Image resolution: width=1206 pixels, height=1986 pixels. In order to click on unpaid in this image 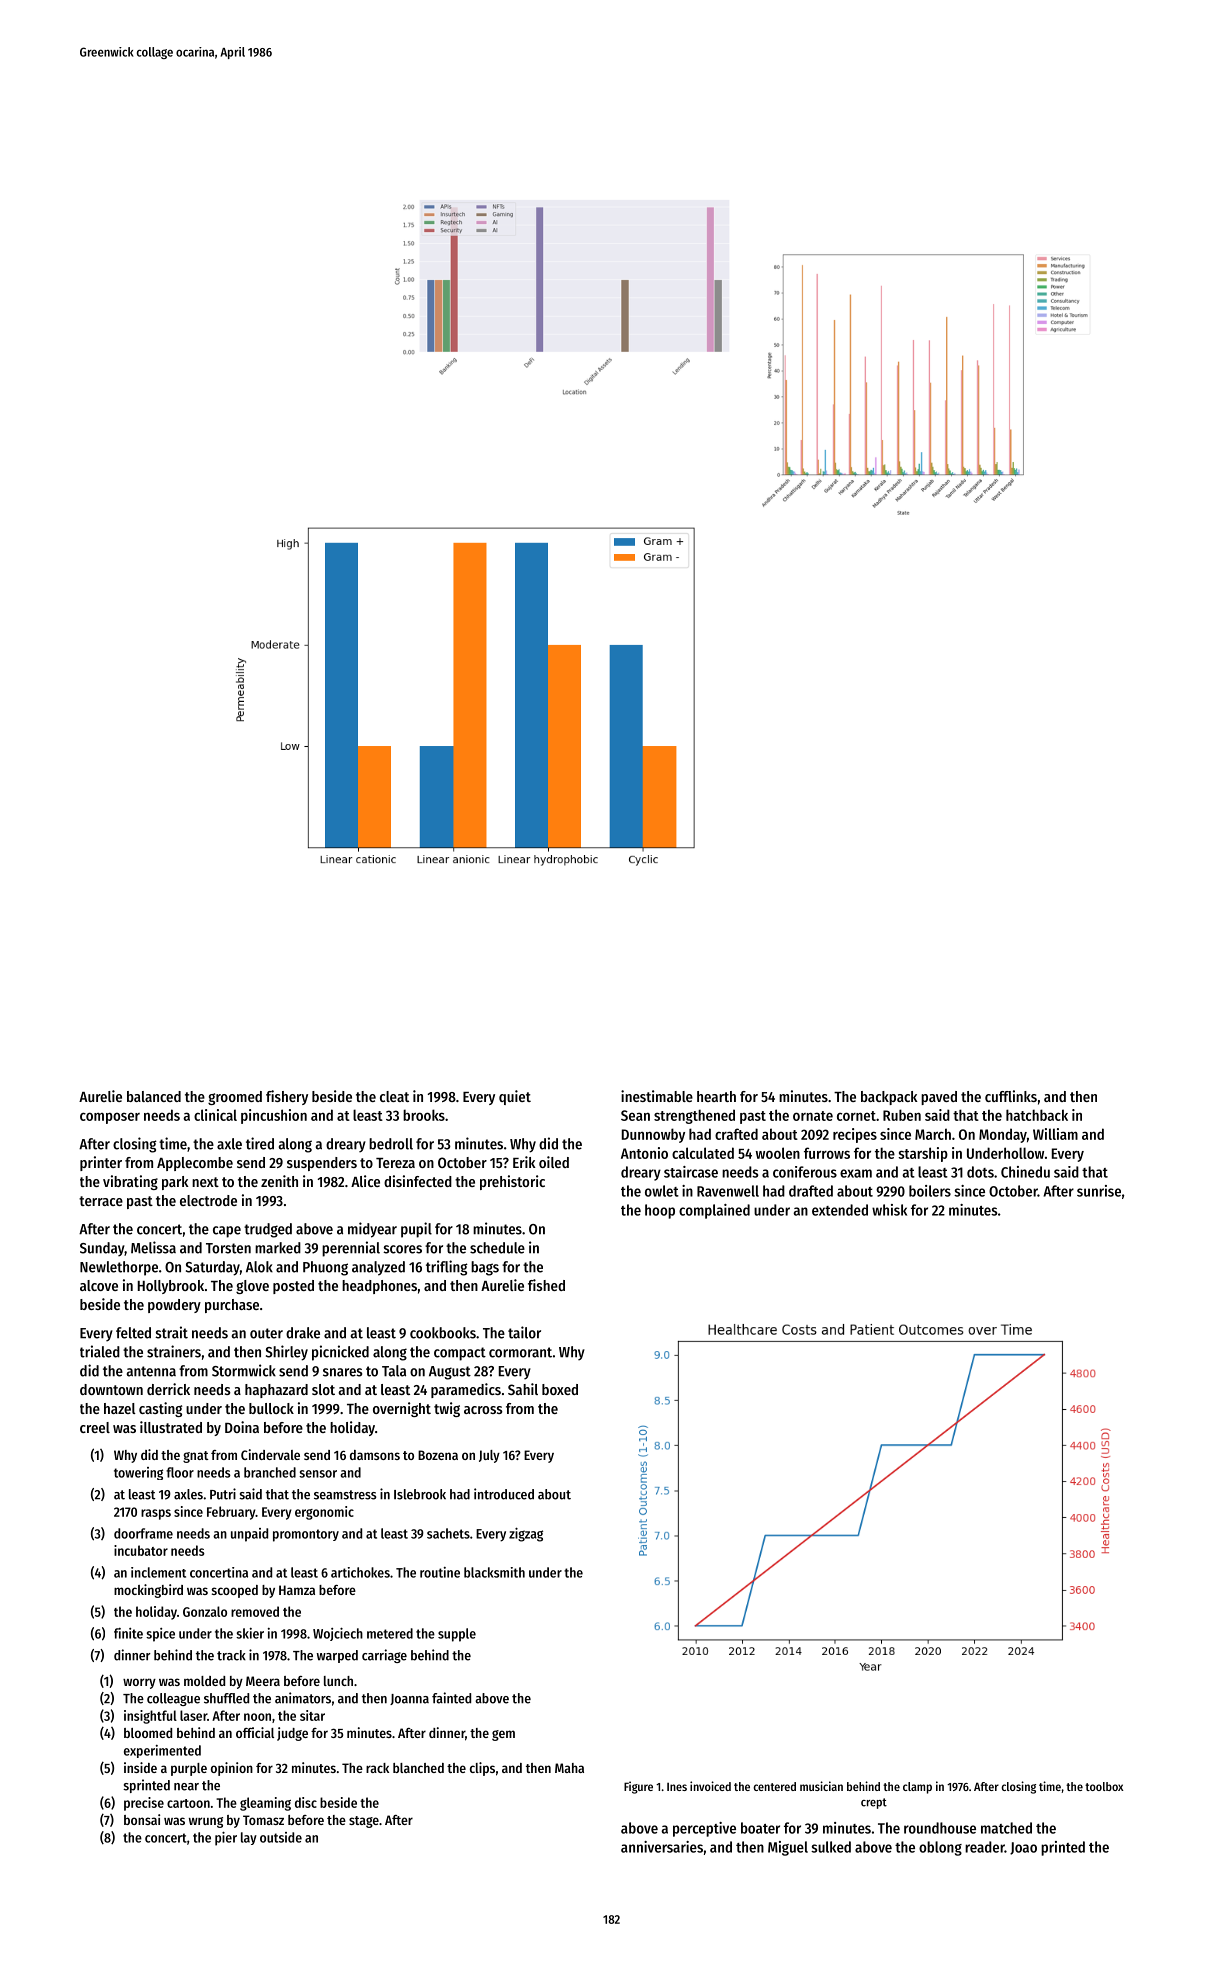, I will do `click(249, 1535)`.
